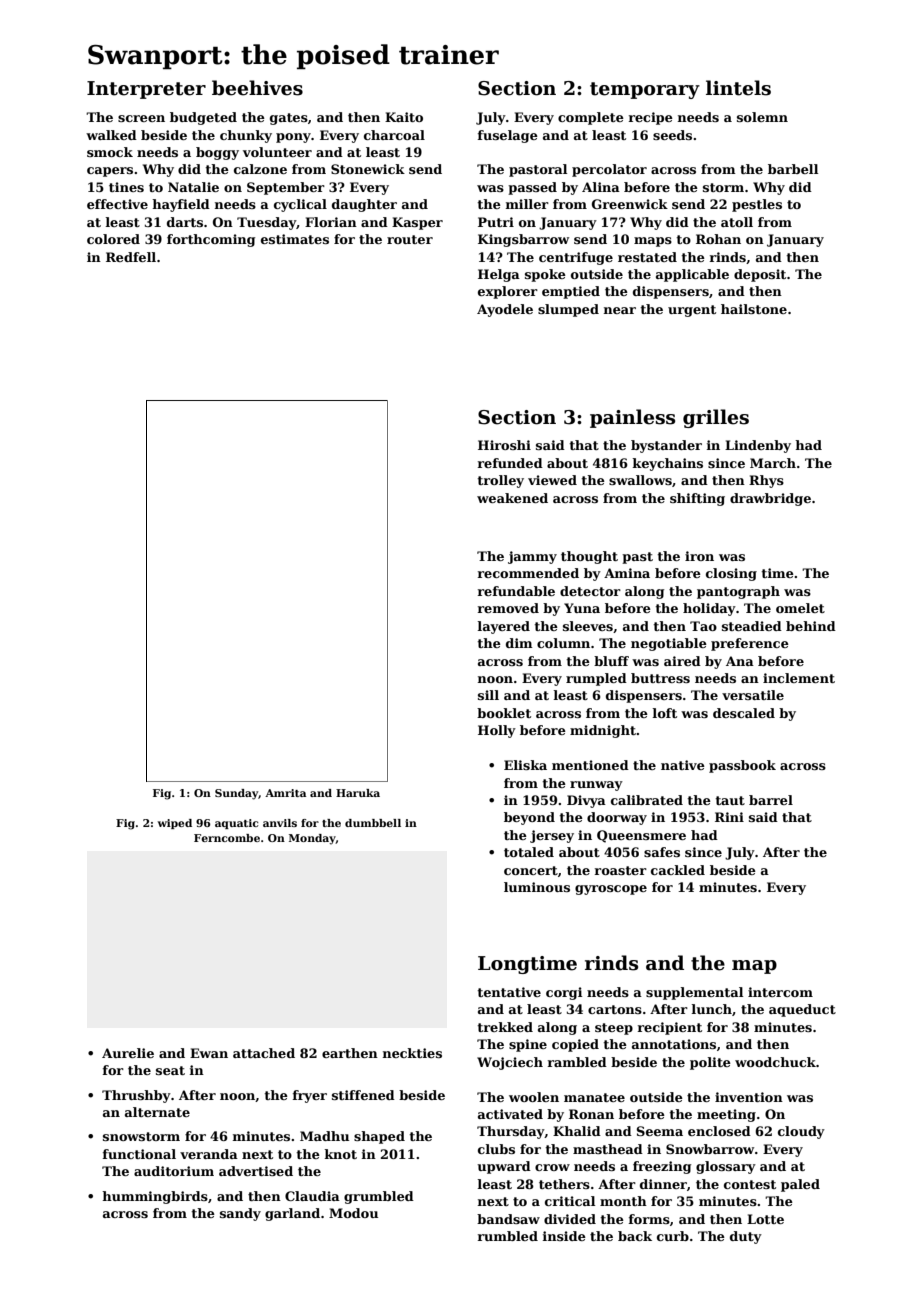 The height and width of the page is (1308, 924). I want to click on weakened, so click(512, 498).
